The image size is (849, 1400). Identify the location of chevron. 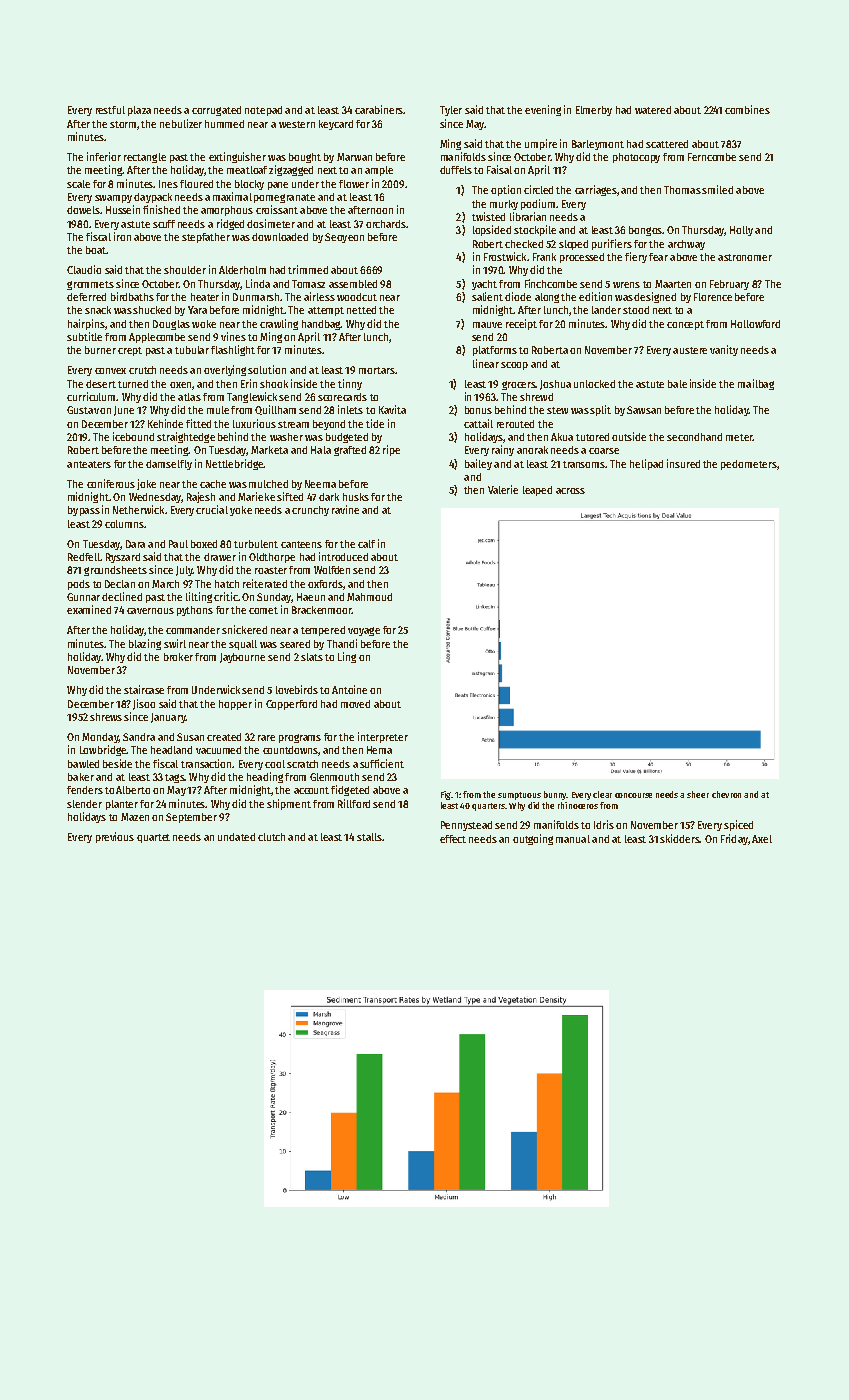
(726, 794).
